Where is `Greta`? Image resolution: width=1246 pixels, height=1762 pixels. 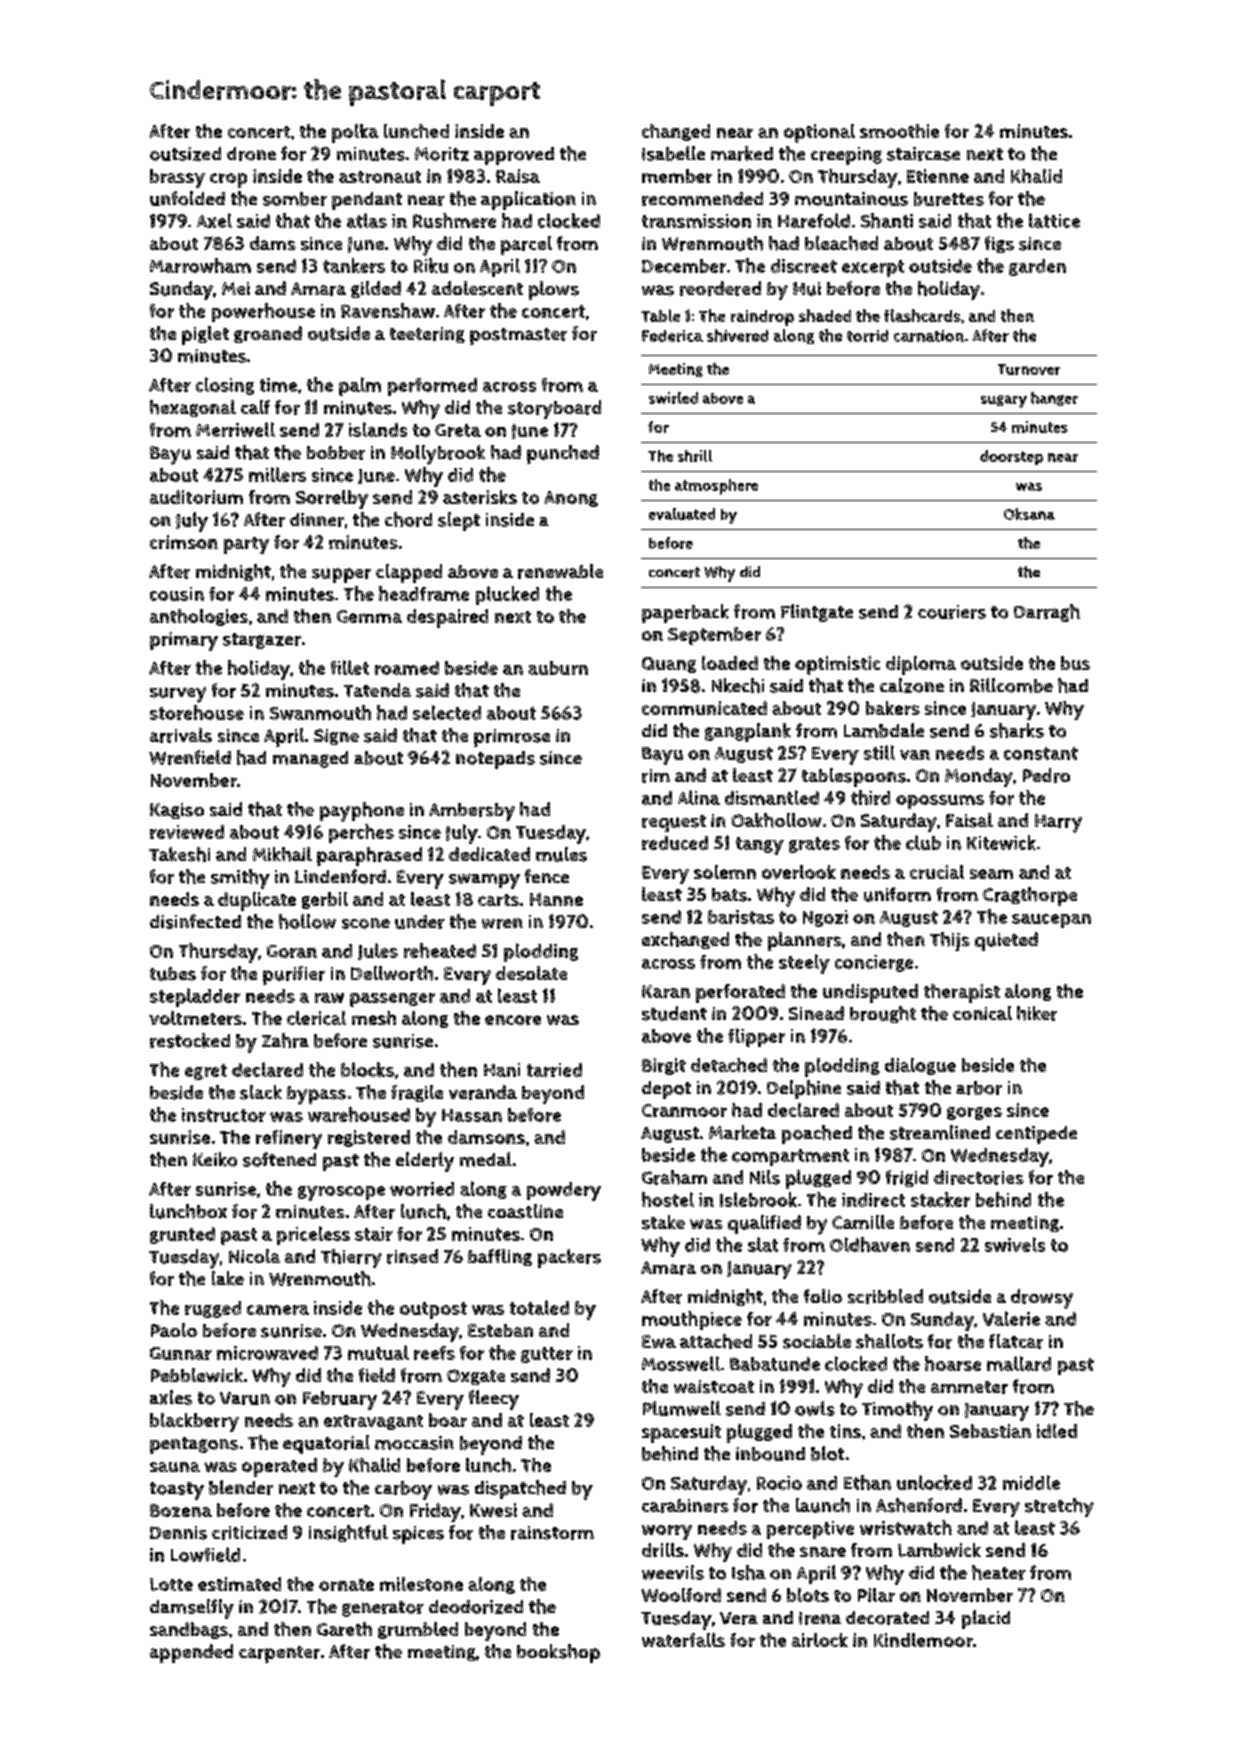
Greta is located at coordinates (458, 430).
